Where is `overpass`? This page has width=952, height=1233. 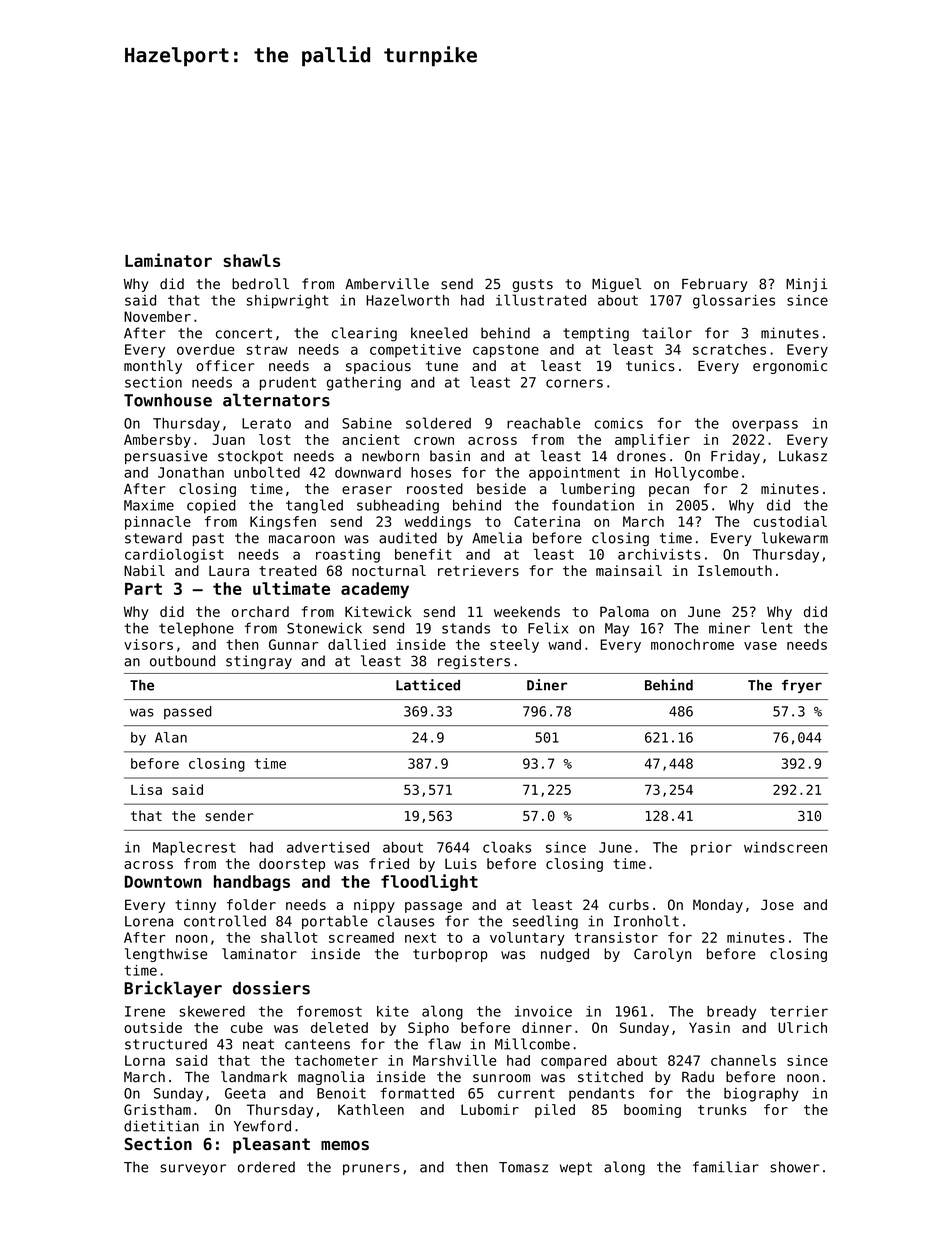 overpass is located at coordinates (765, 426).
